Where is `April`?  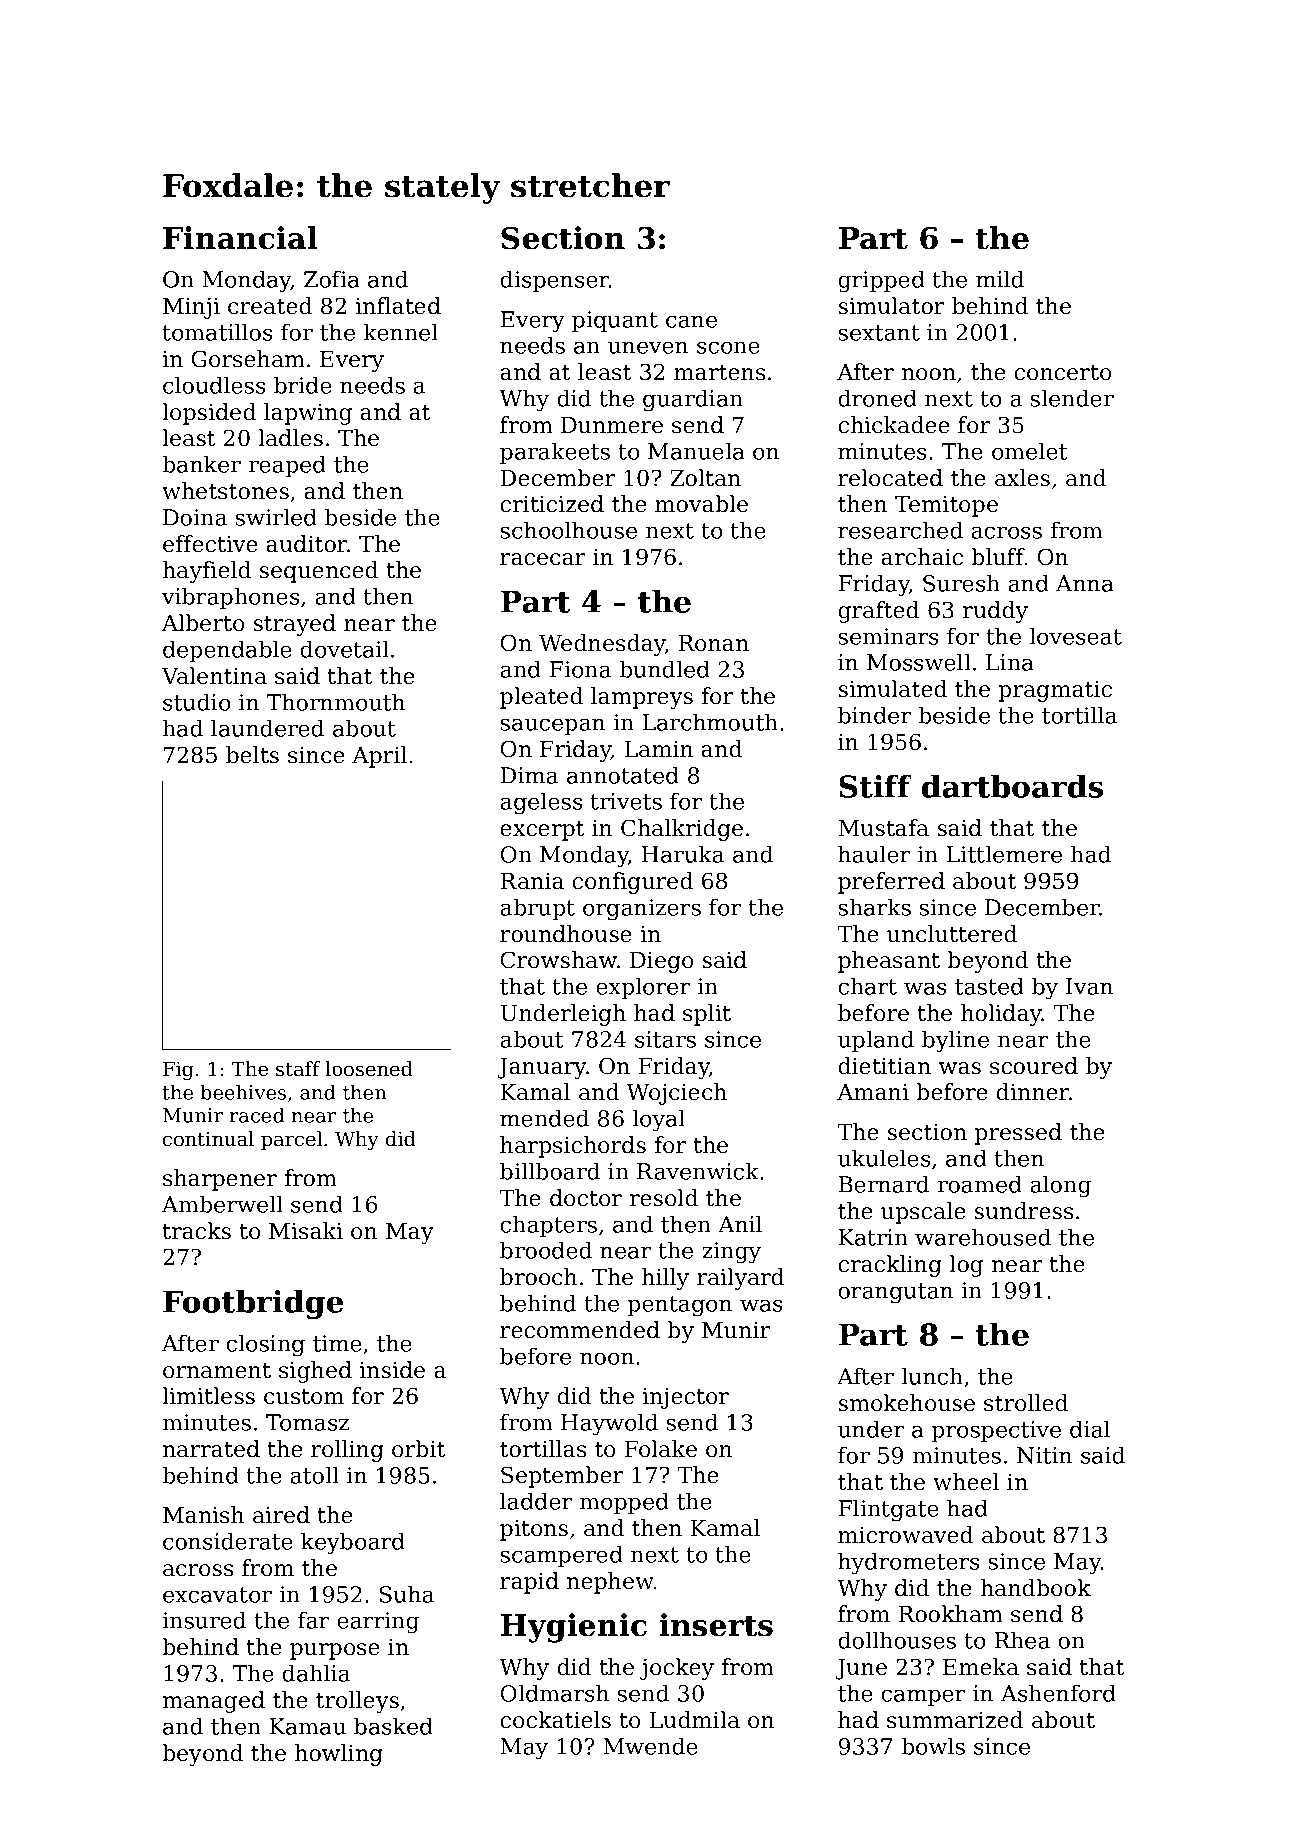 April is located at coordinates (379, 757).
